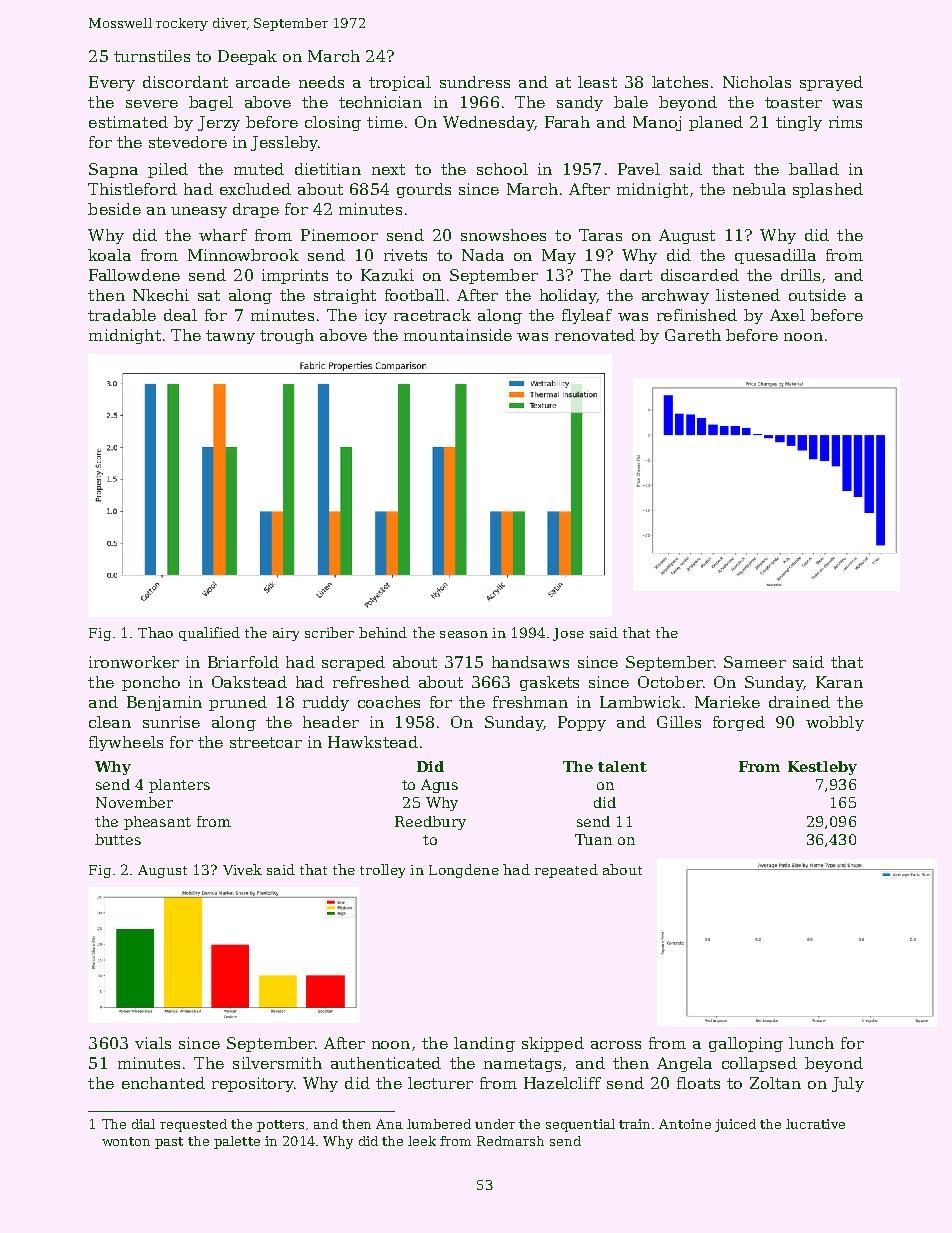 The image size is (952, 1233). I want to click on tawny, so click(230, 337).
